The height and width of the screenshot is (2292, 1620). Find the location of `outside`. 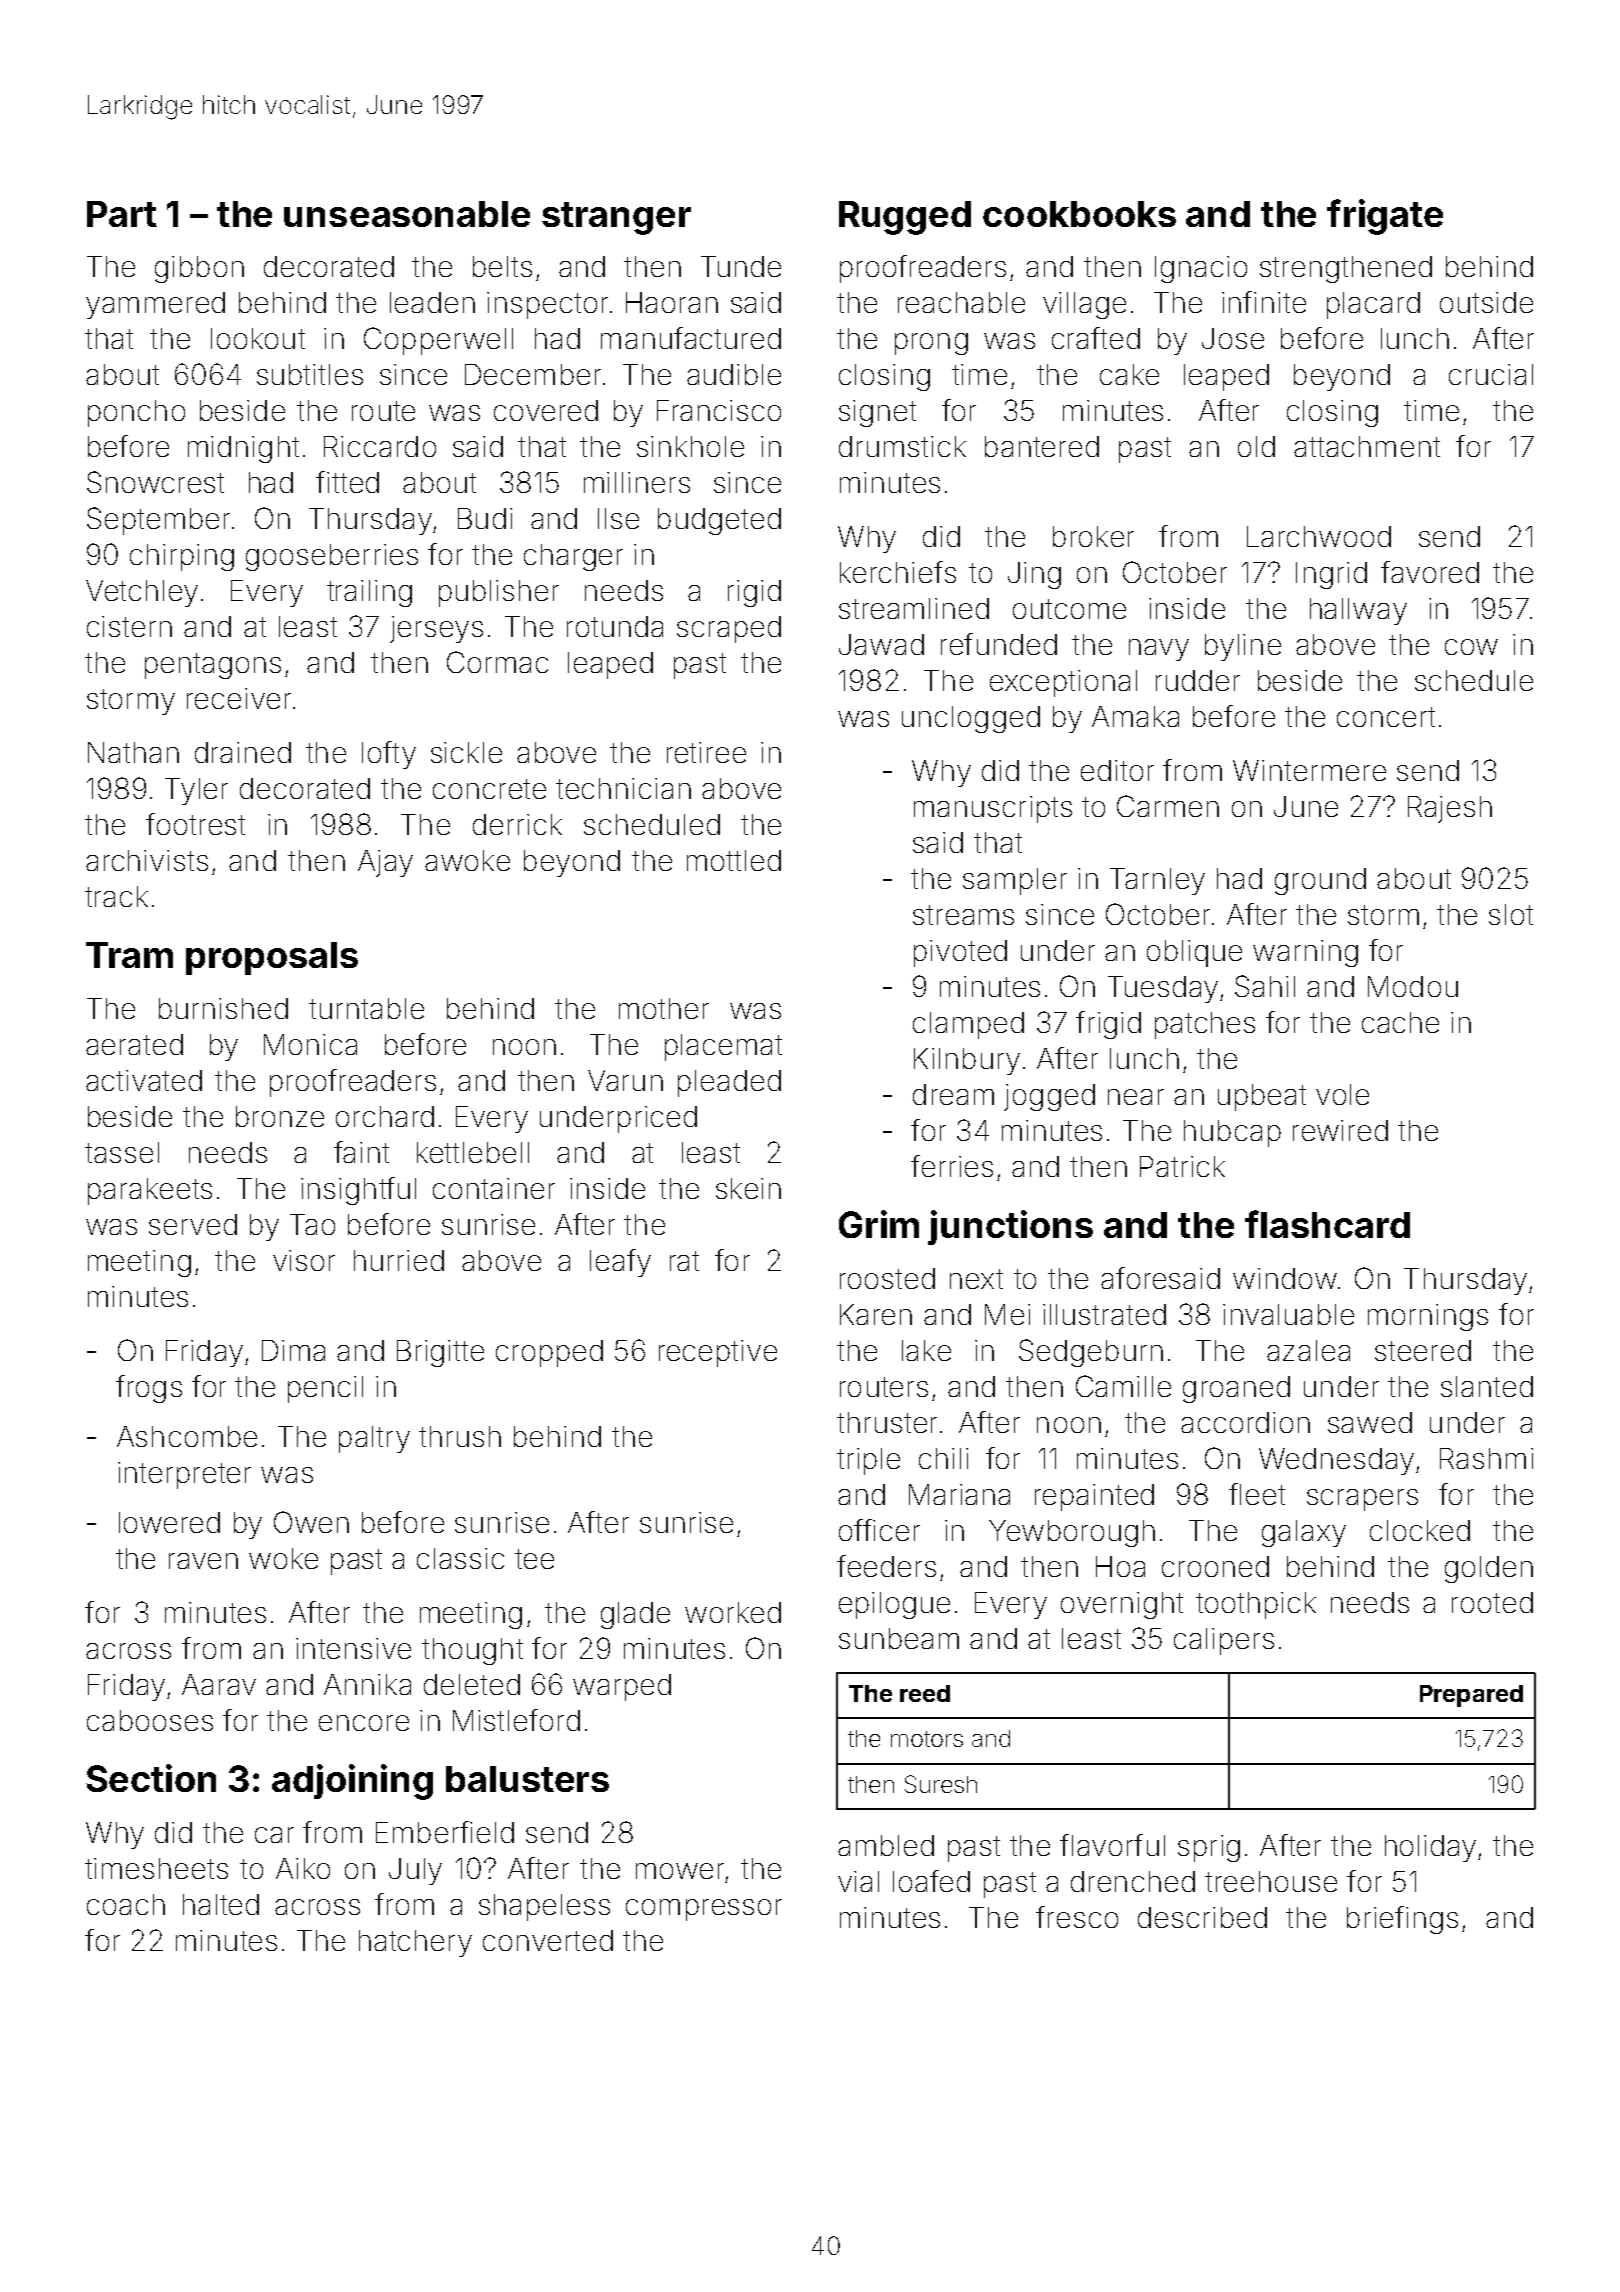

outside is located at coordinates (1486, 302).
